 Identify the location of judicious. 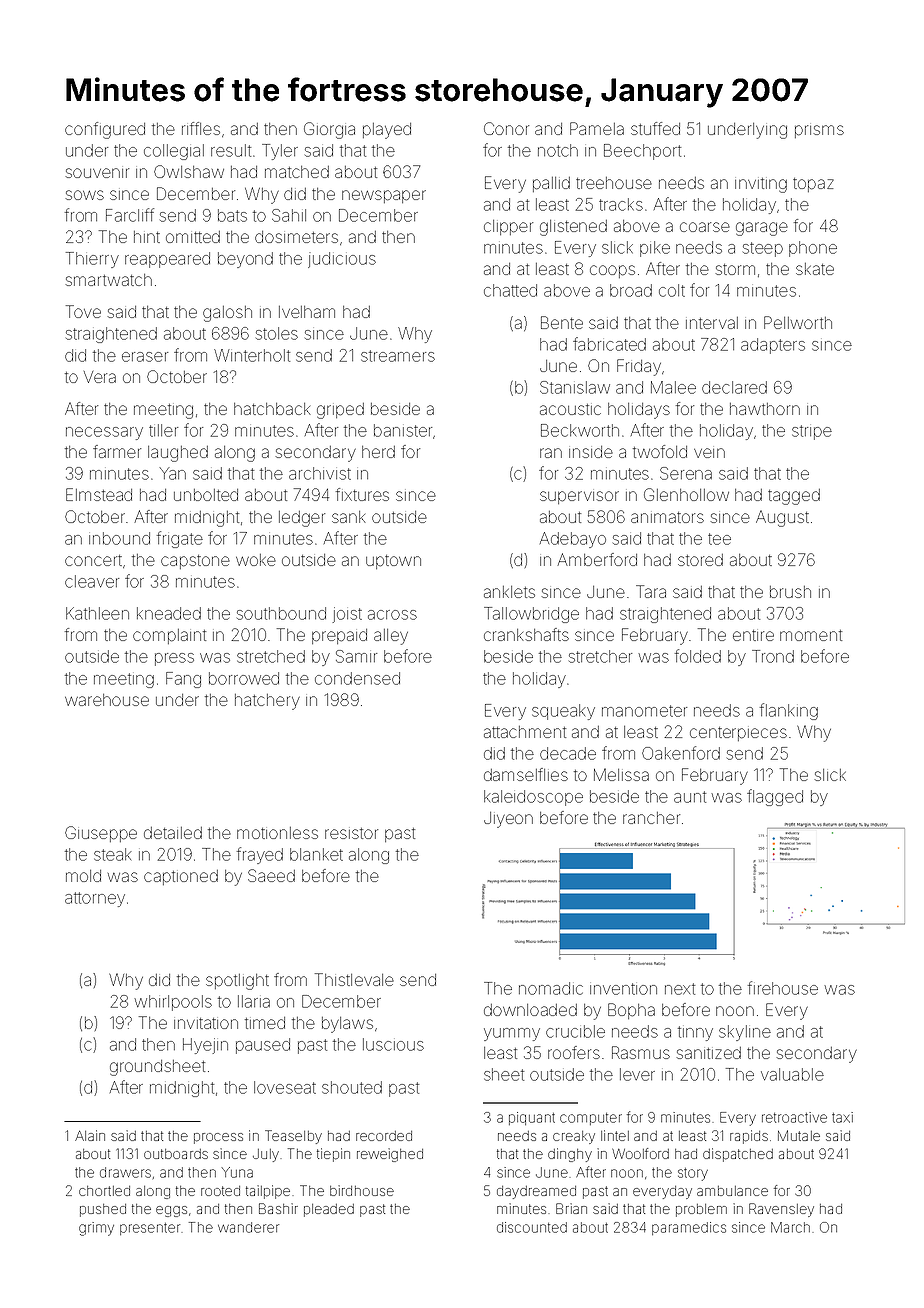
(342, 260).
